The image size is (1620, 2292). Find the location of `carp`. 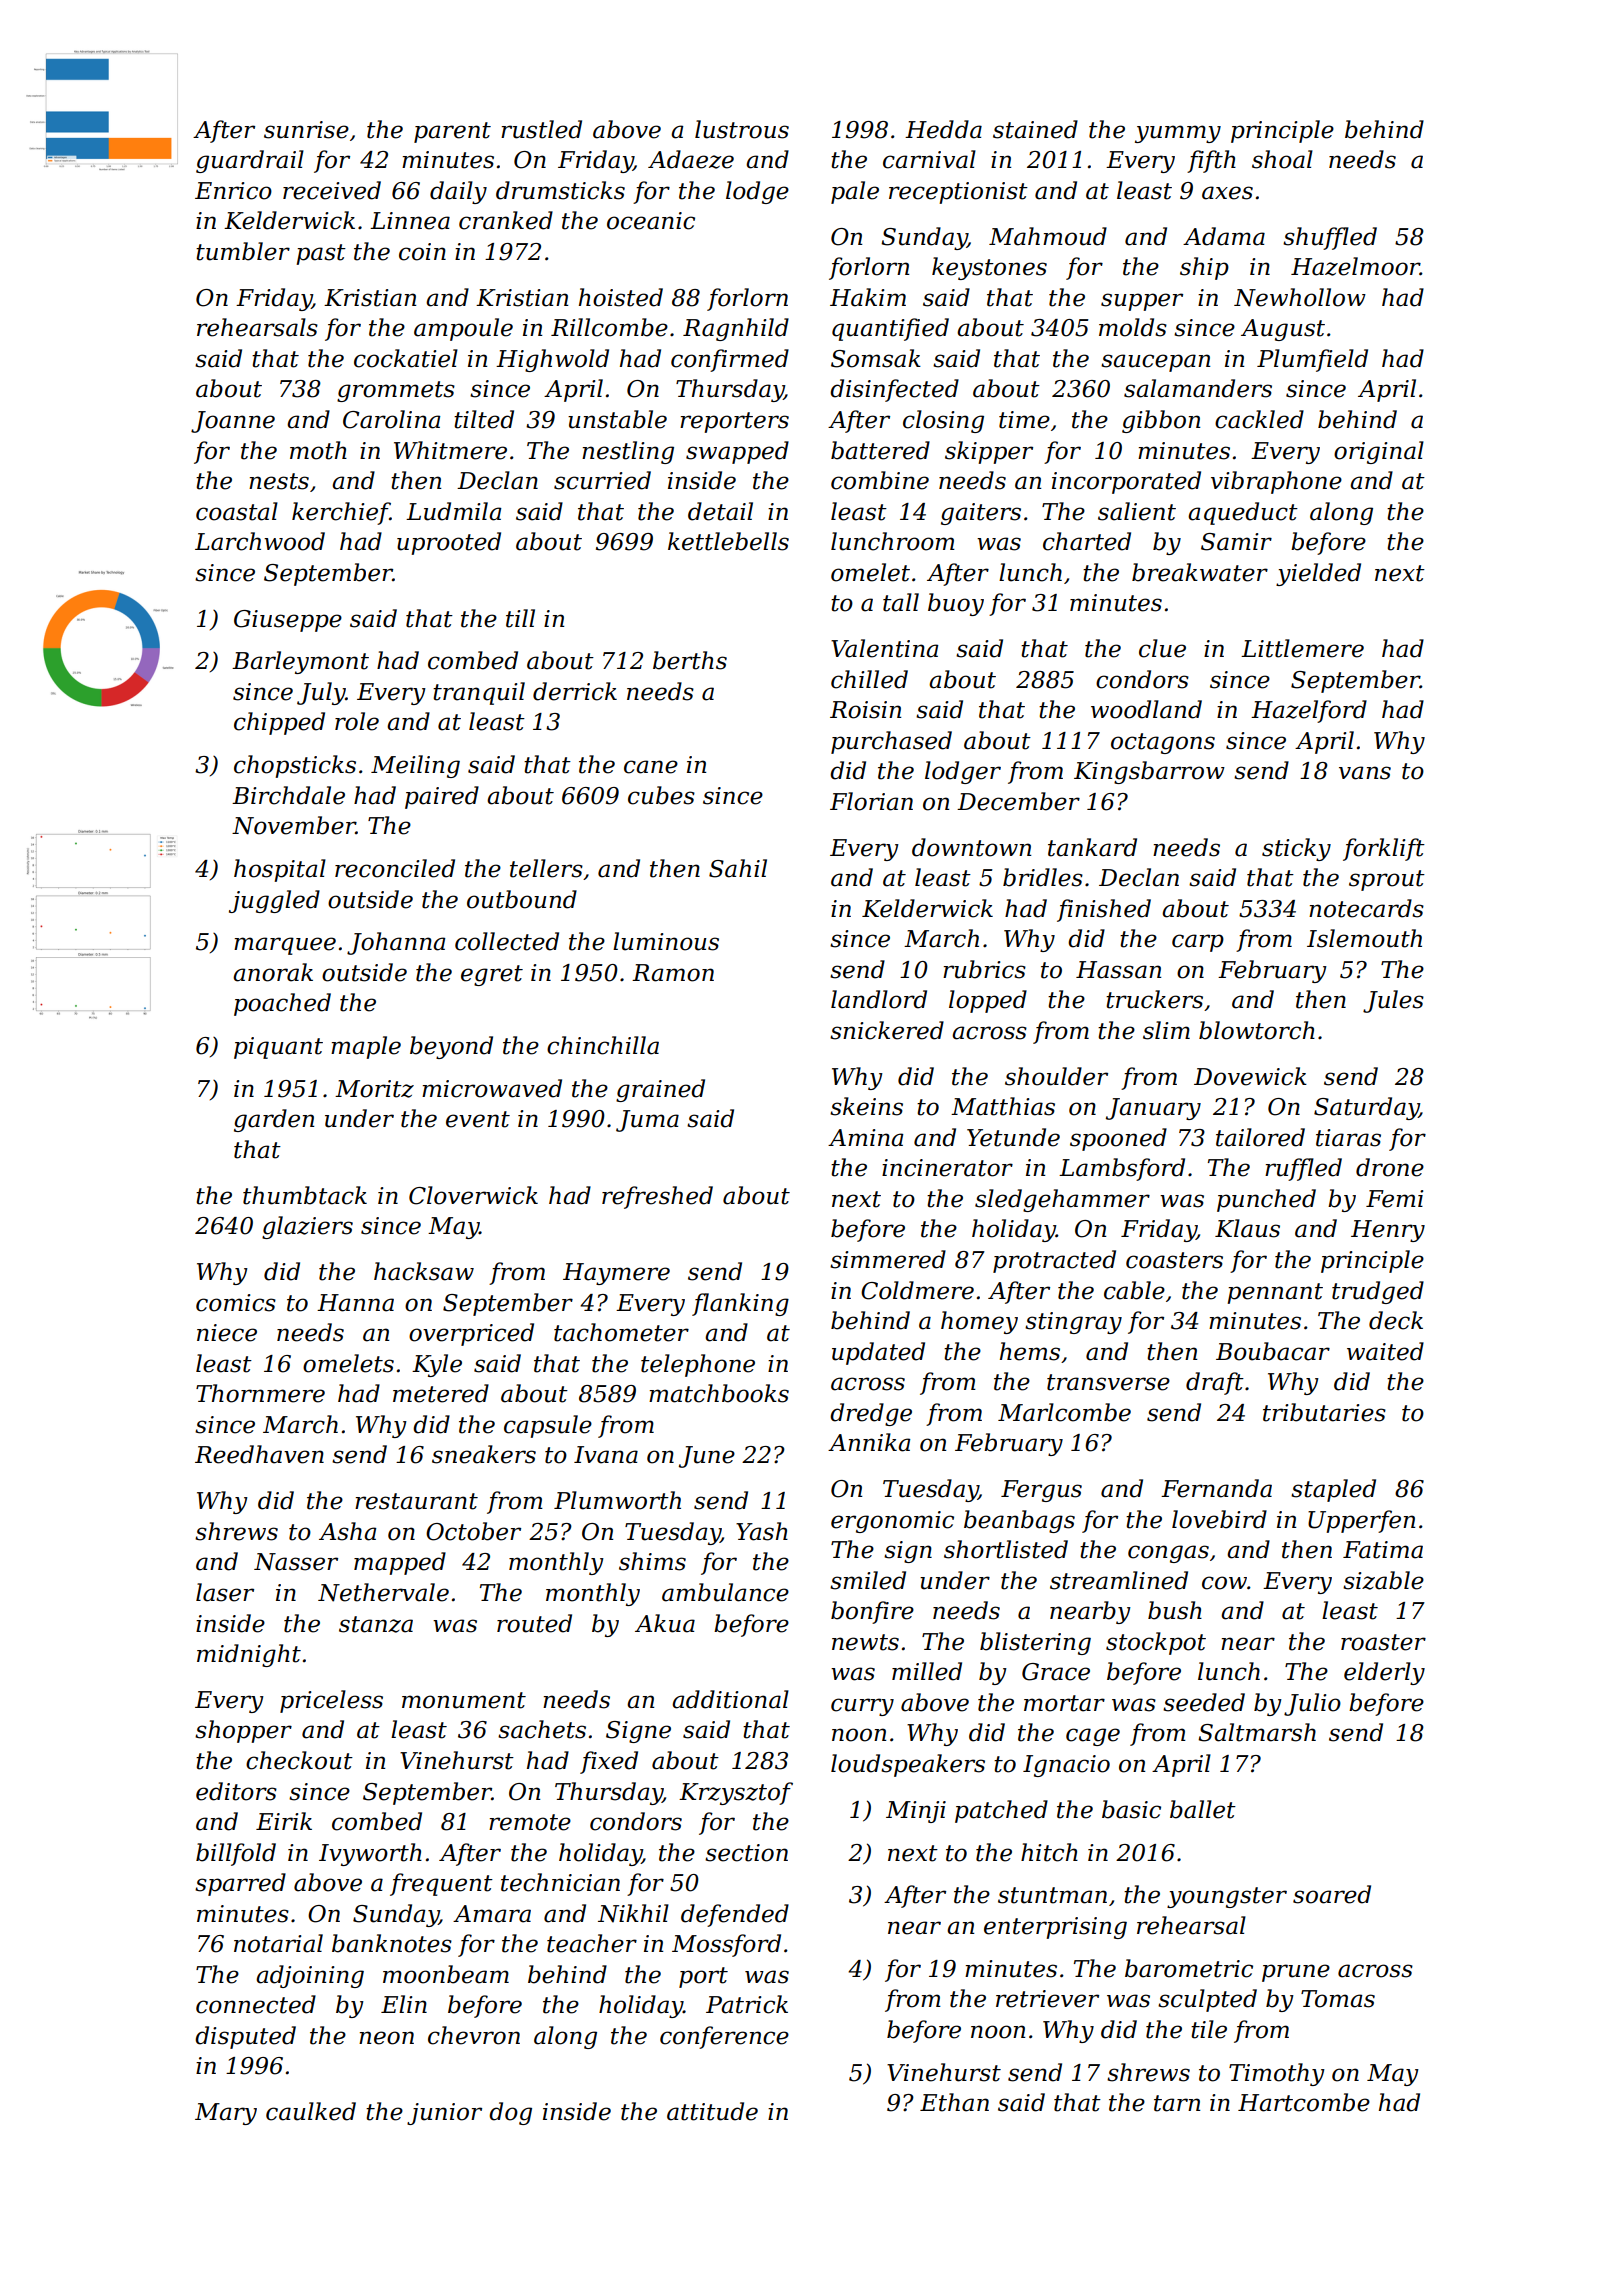

carp is located at coordinates (1198, 943).
